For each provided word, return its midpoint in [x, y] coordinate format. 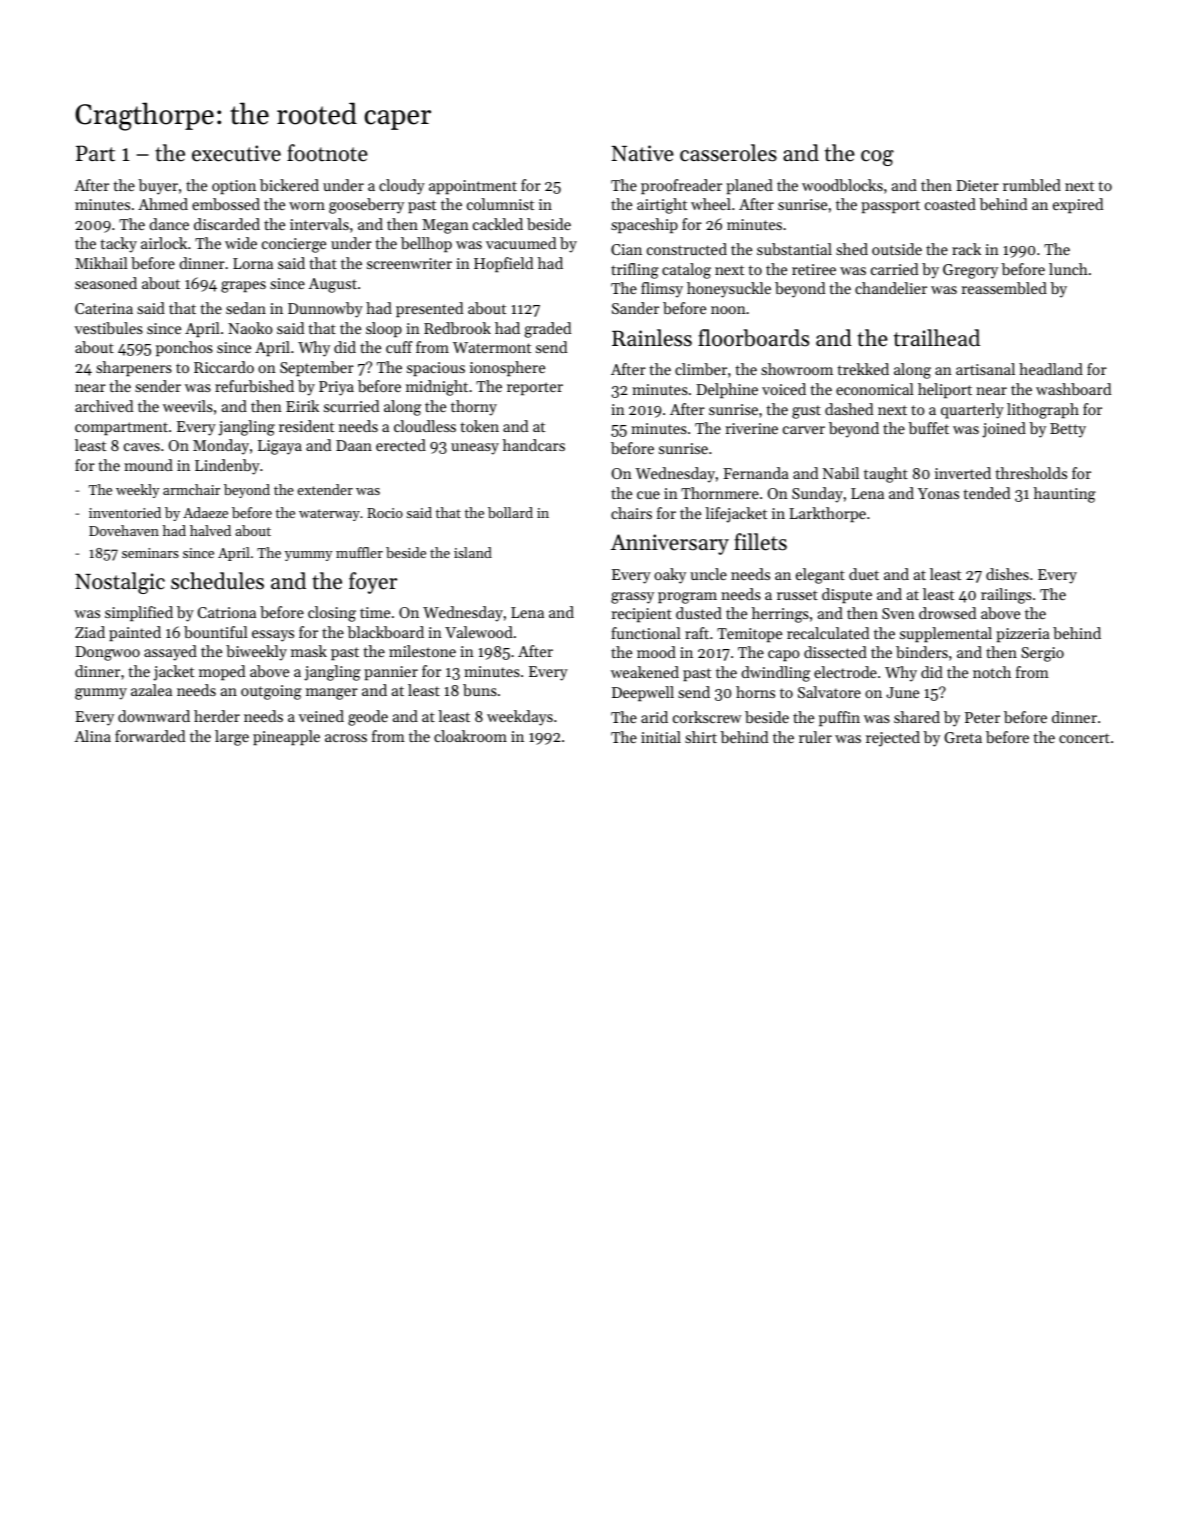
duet [864, 574]
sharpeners [134, 368]
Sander [635, 308]
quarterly [972, 411]
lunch [1068, 269]
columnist [500, 204]
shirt [701, 737]
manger [332, 694]
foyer [373, 583]
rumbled [1032, 185]
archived [104, 406]
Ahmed [163, 204]
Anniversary [670, 544]
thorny [474, 408]
